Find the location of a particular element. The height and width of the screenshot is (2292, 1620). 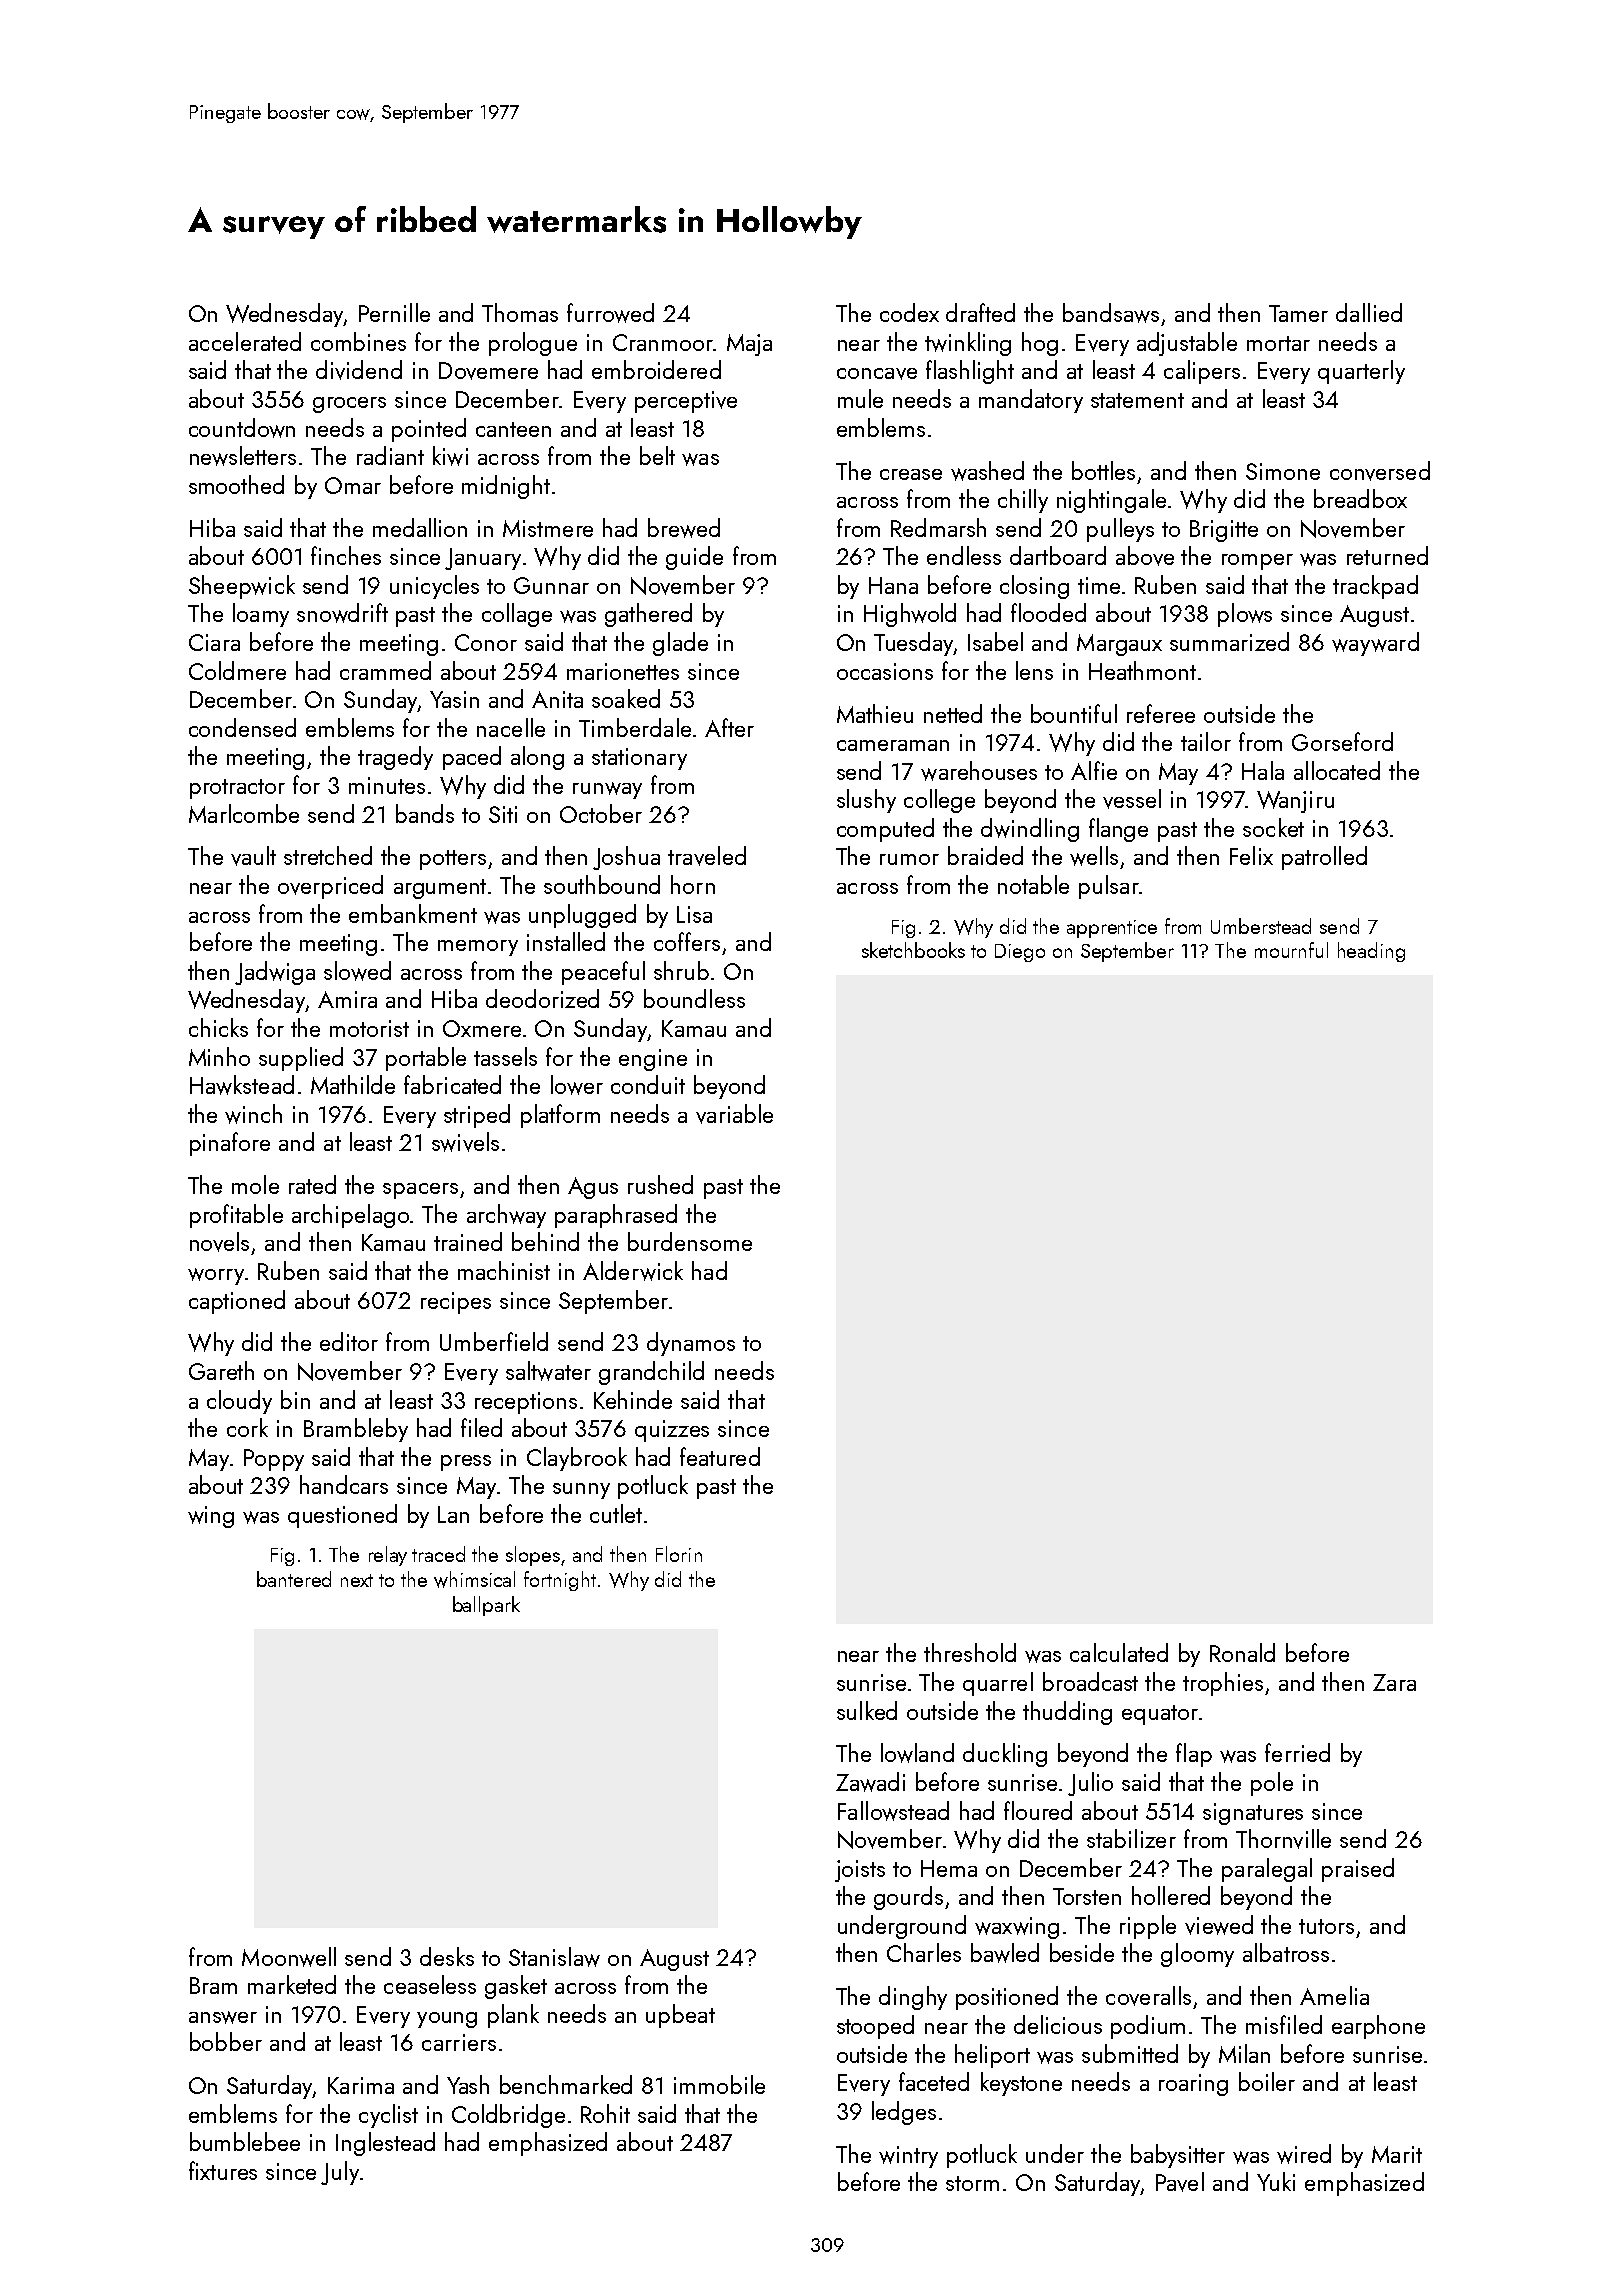

boundless is located at coordinates (694, 998).
